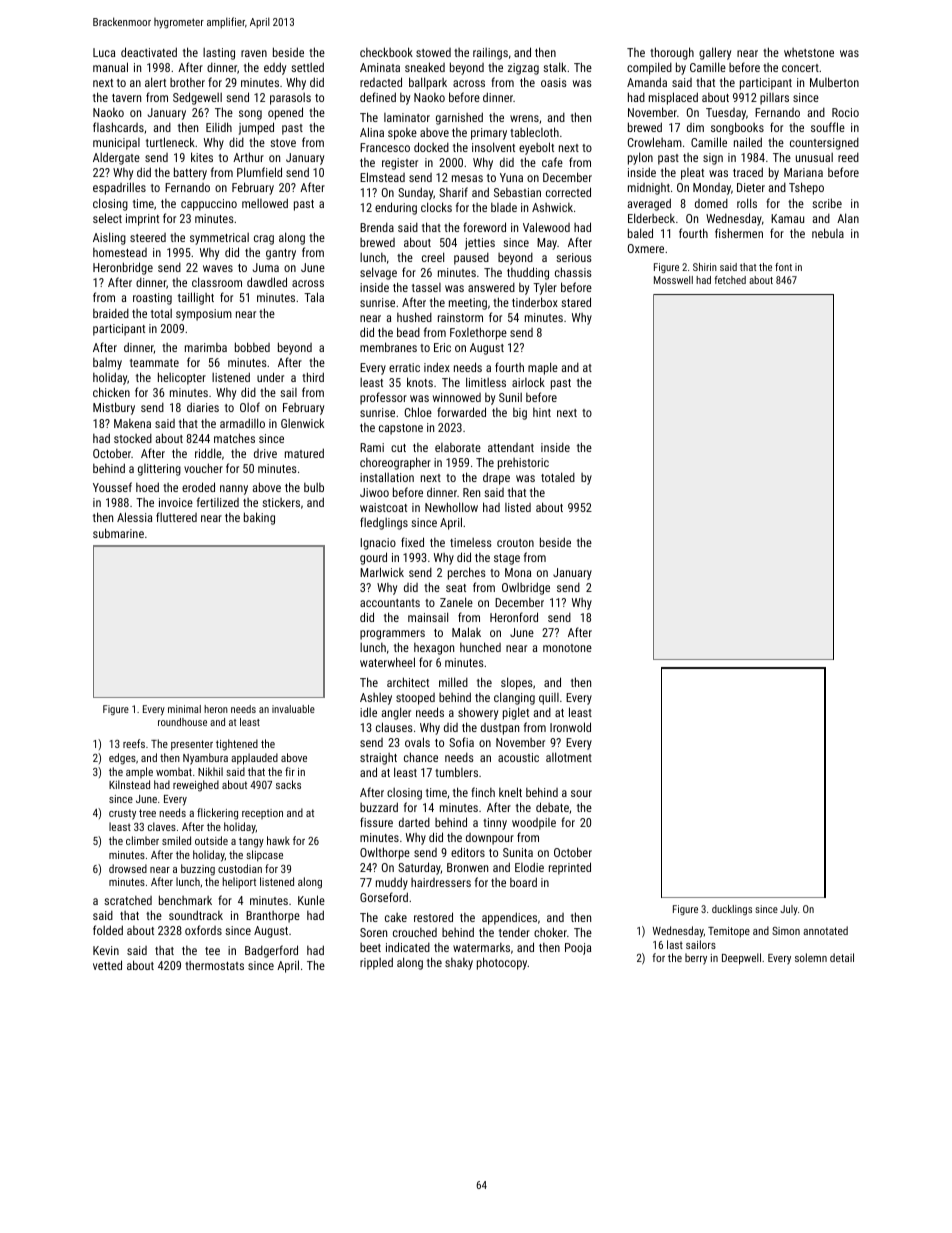 Image resolution: width=952 pixels, height=1233 pixels. What do you see at coordinates (783, 267) in the image?
I see `font` at bounding box center [783, 267].
